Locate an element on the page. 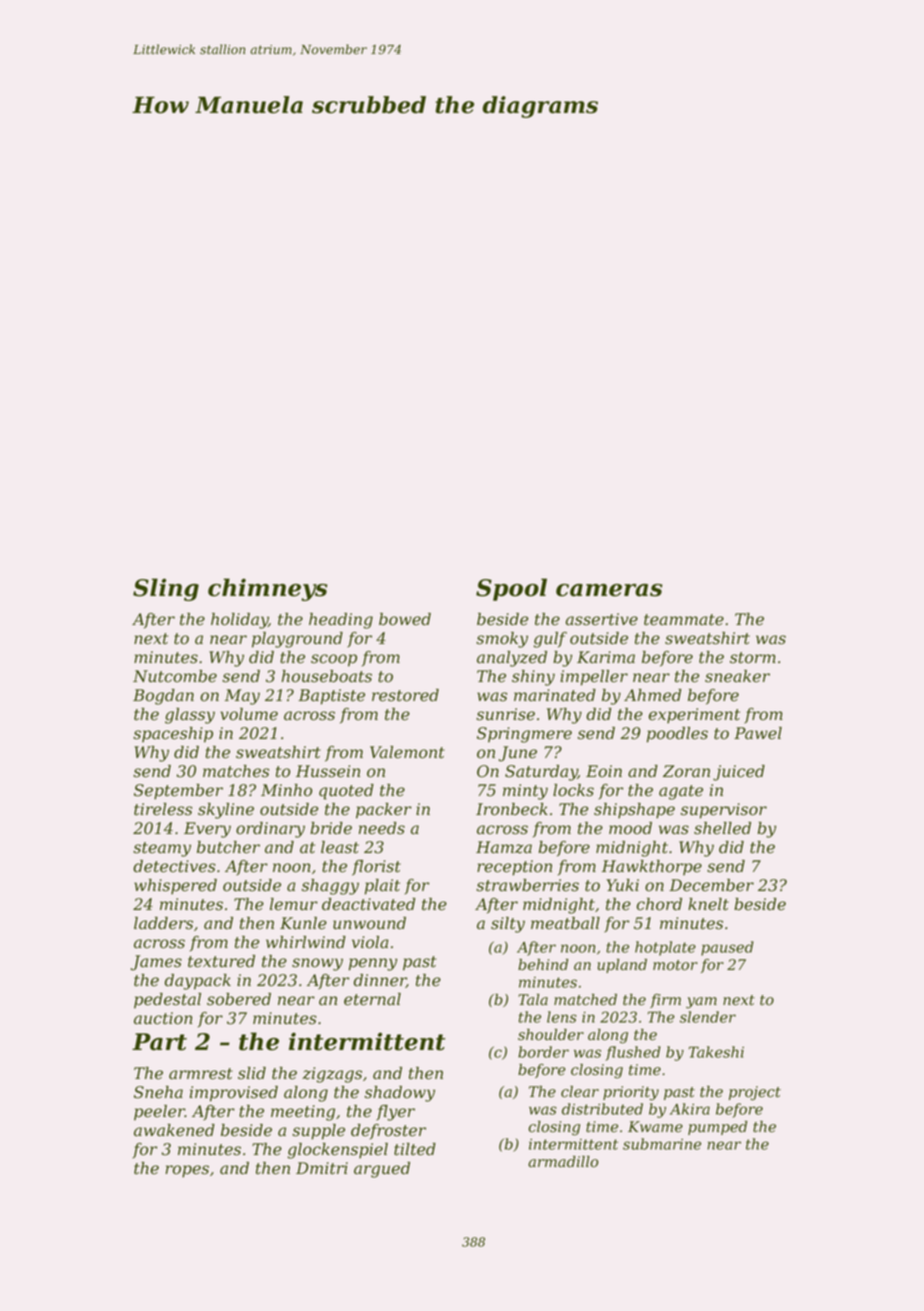  tireless is located at coordinates (163, 809).
